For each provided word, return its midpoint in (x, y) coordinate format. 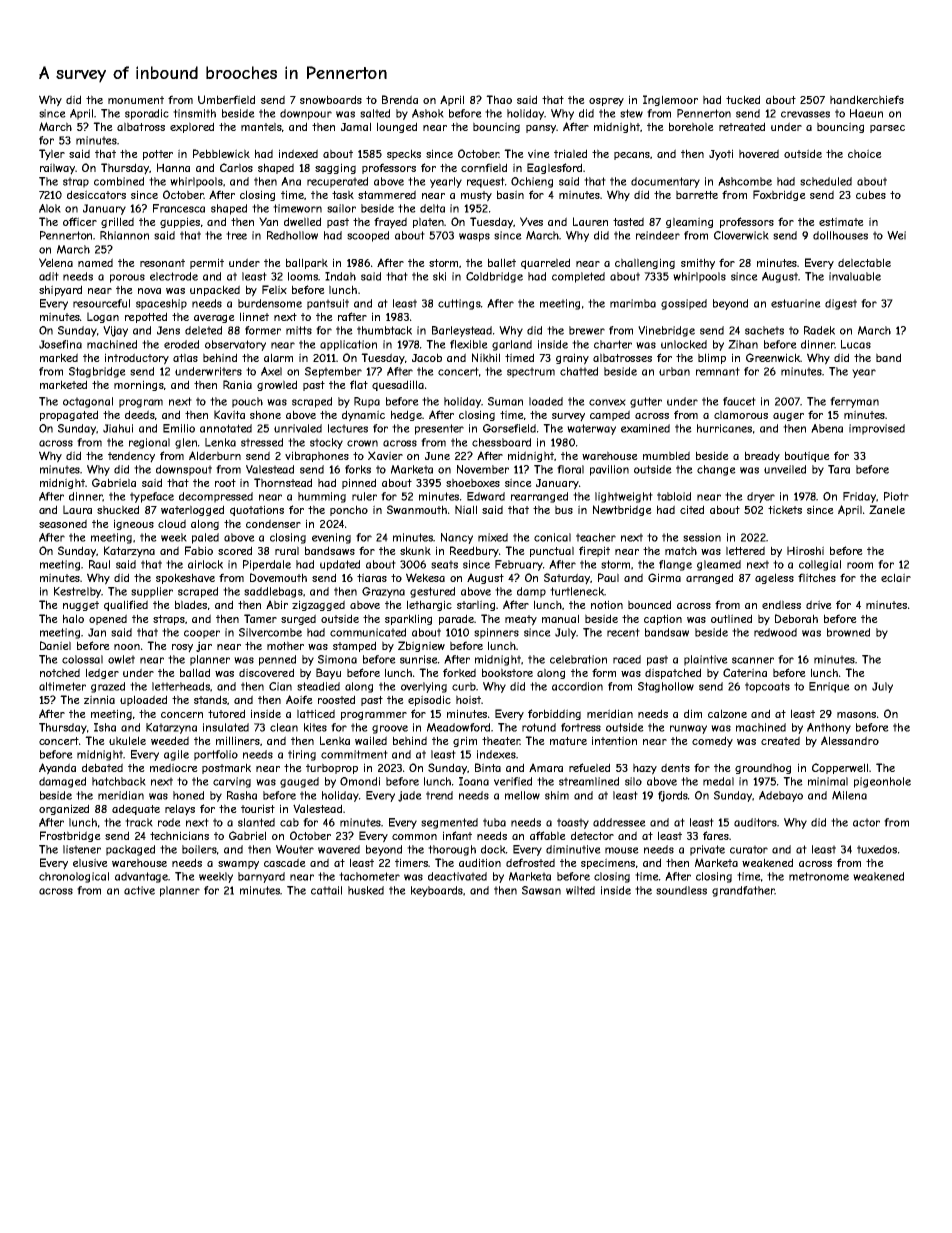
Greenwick (773, 357)
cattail (326, 890)
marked (59, 357)
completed (578, 277)
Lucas (856, 344)
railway (58, 169)
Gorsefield (509, 428)
